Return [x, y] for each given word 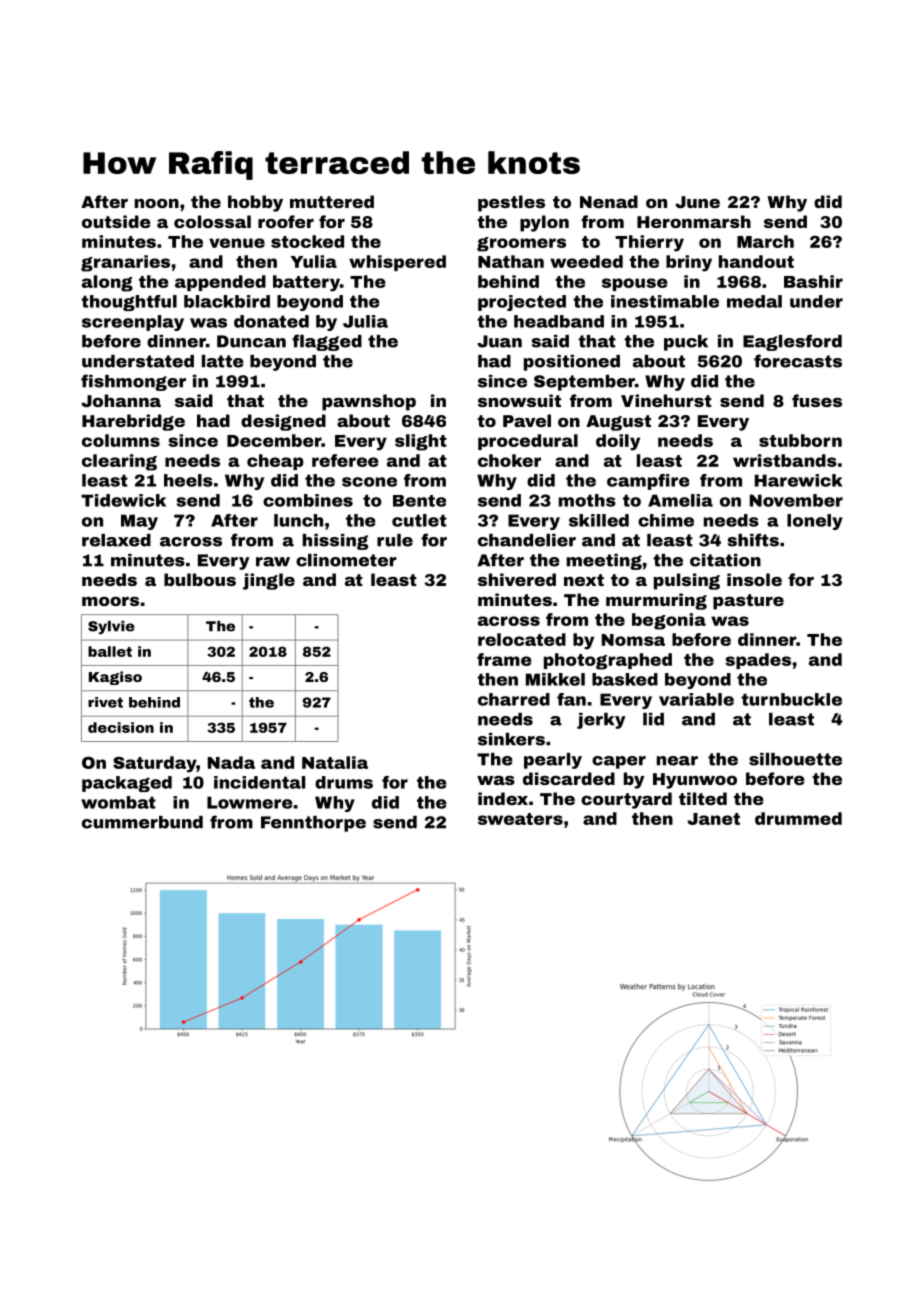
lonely [815, 522]
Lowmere [250, 802]
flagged [327, 342]
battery [306, 283]
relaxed [116, 540]
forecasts [798, 361]
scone [369, 482]
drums [344, 782]
